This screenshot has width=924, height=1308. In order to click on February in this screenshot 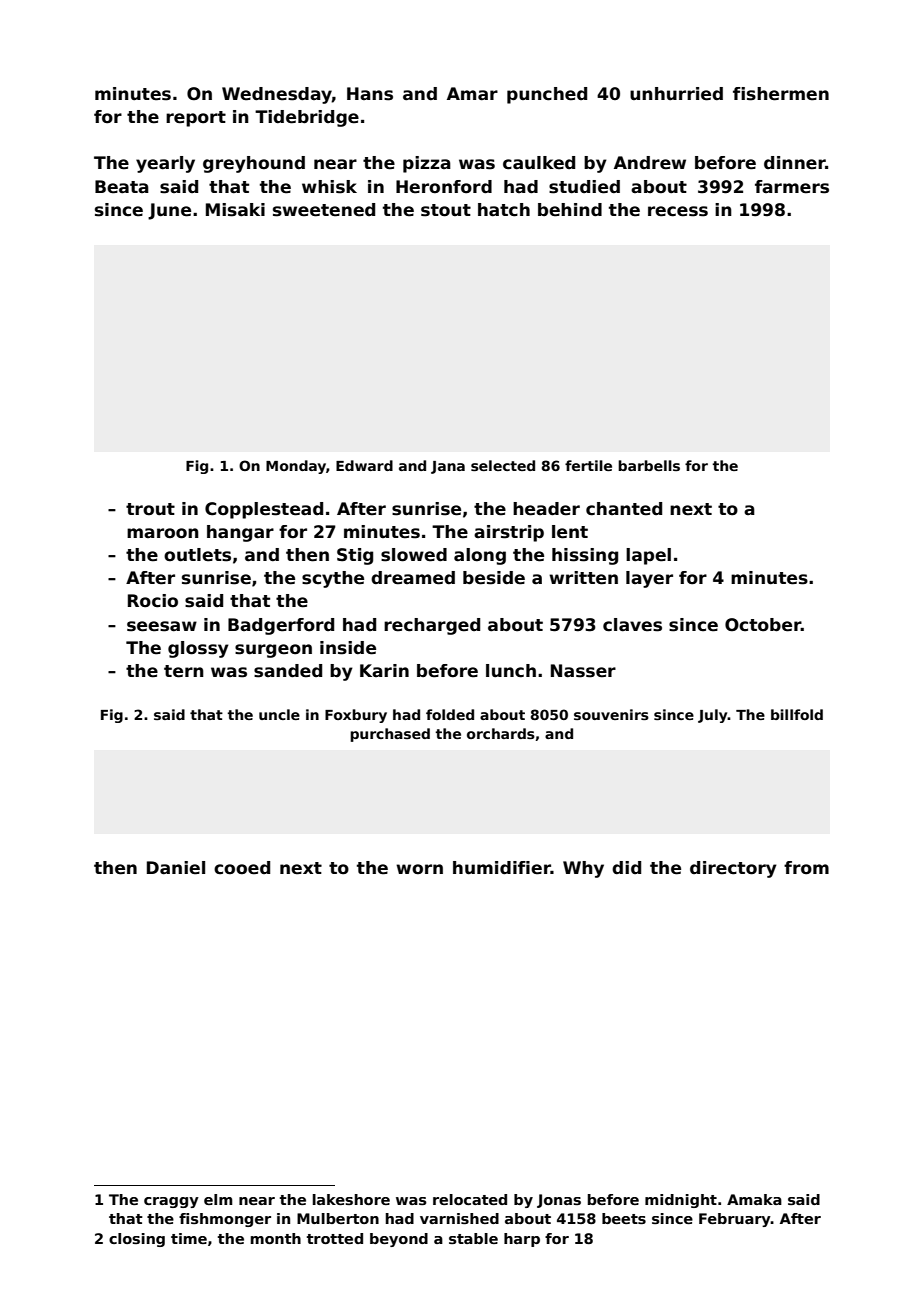, I will do `click(735, 1220)`.
